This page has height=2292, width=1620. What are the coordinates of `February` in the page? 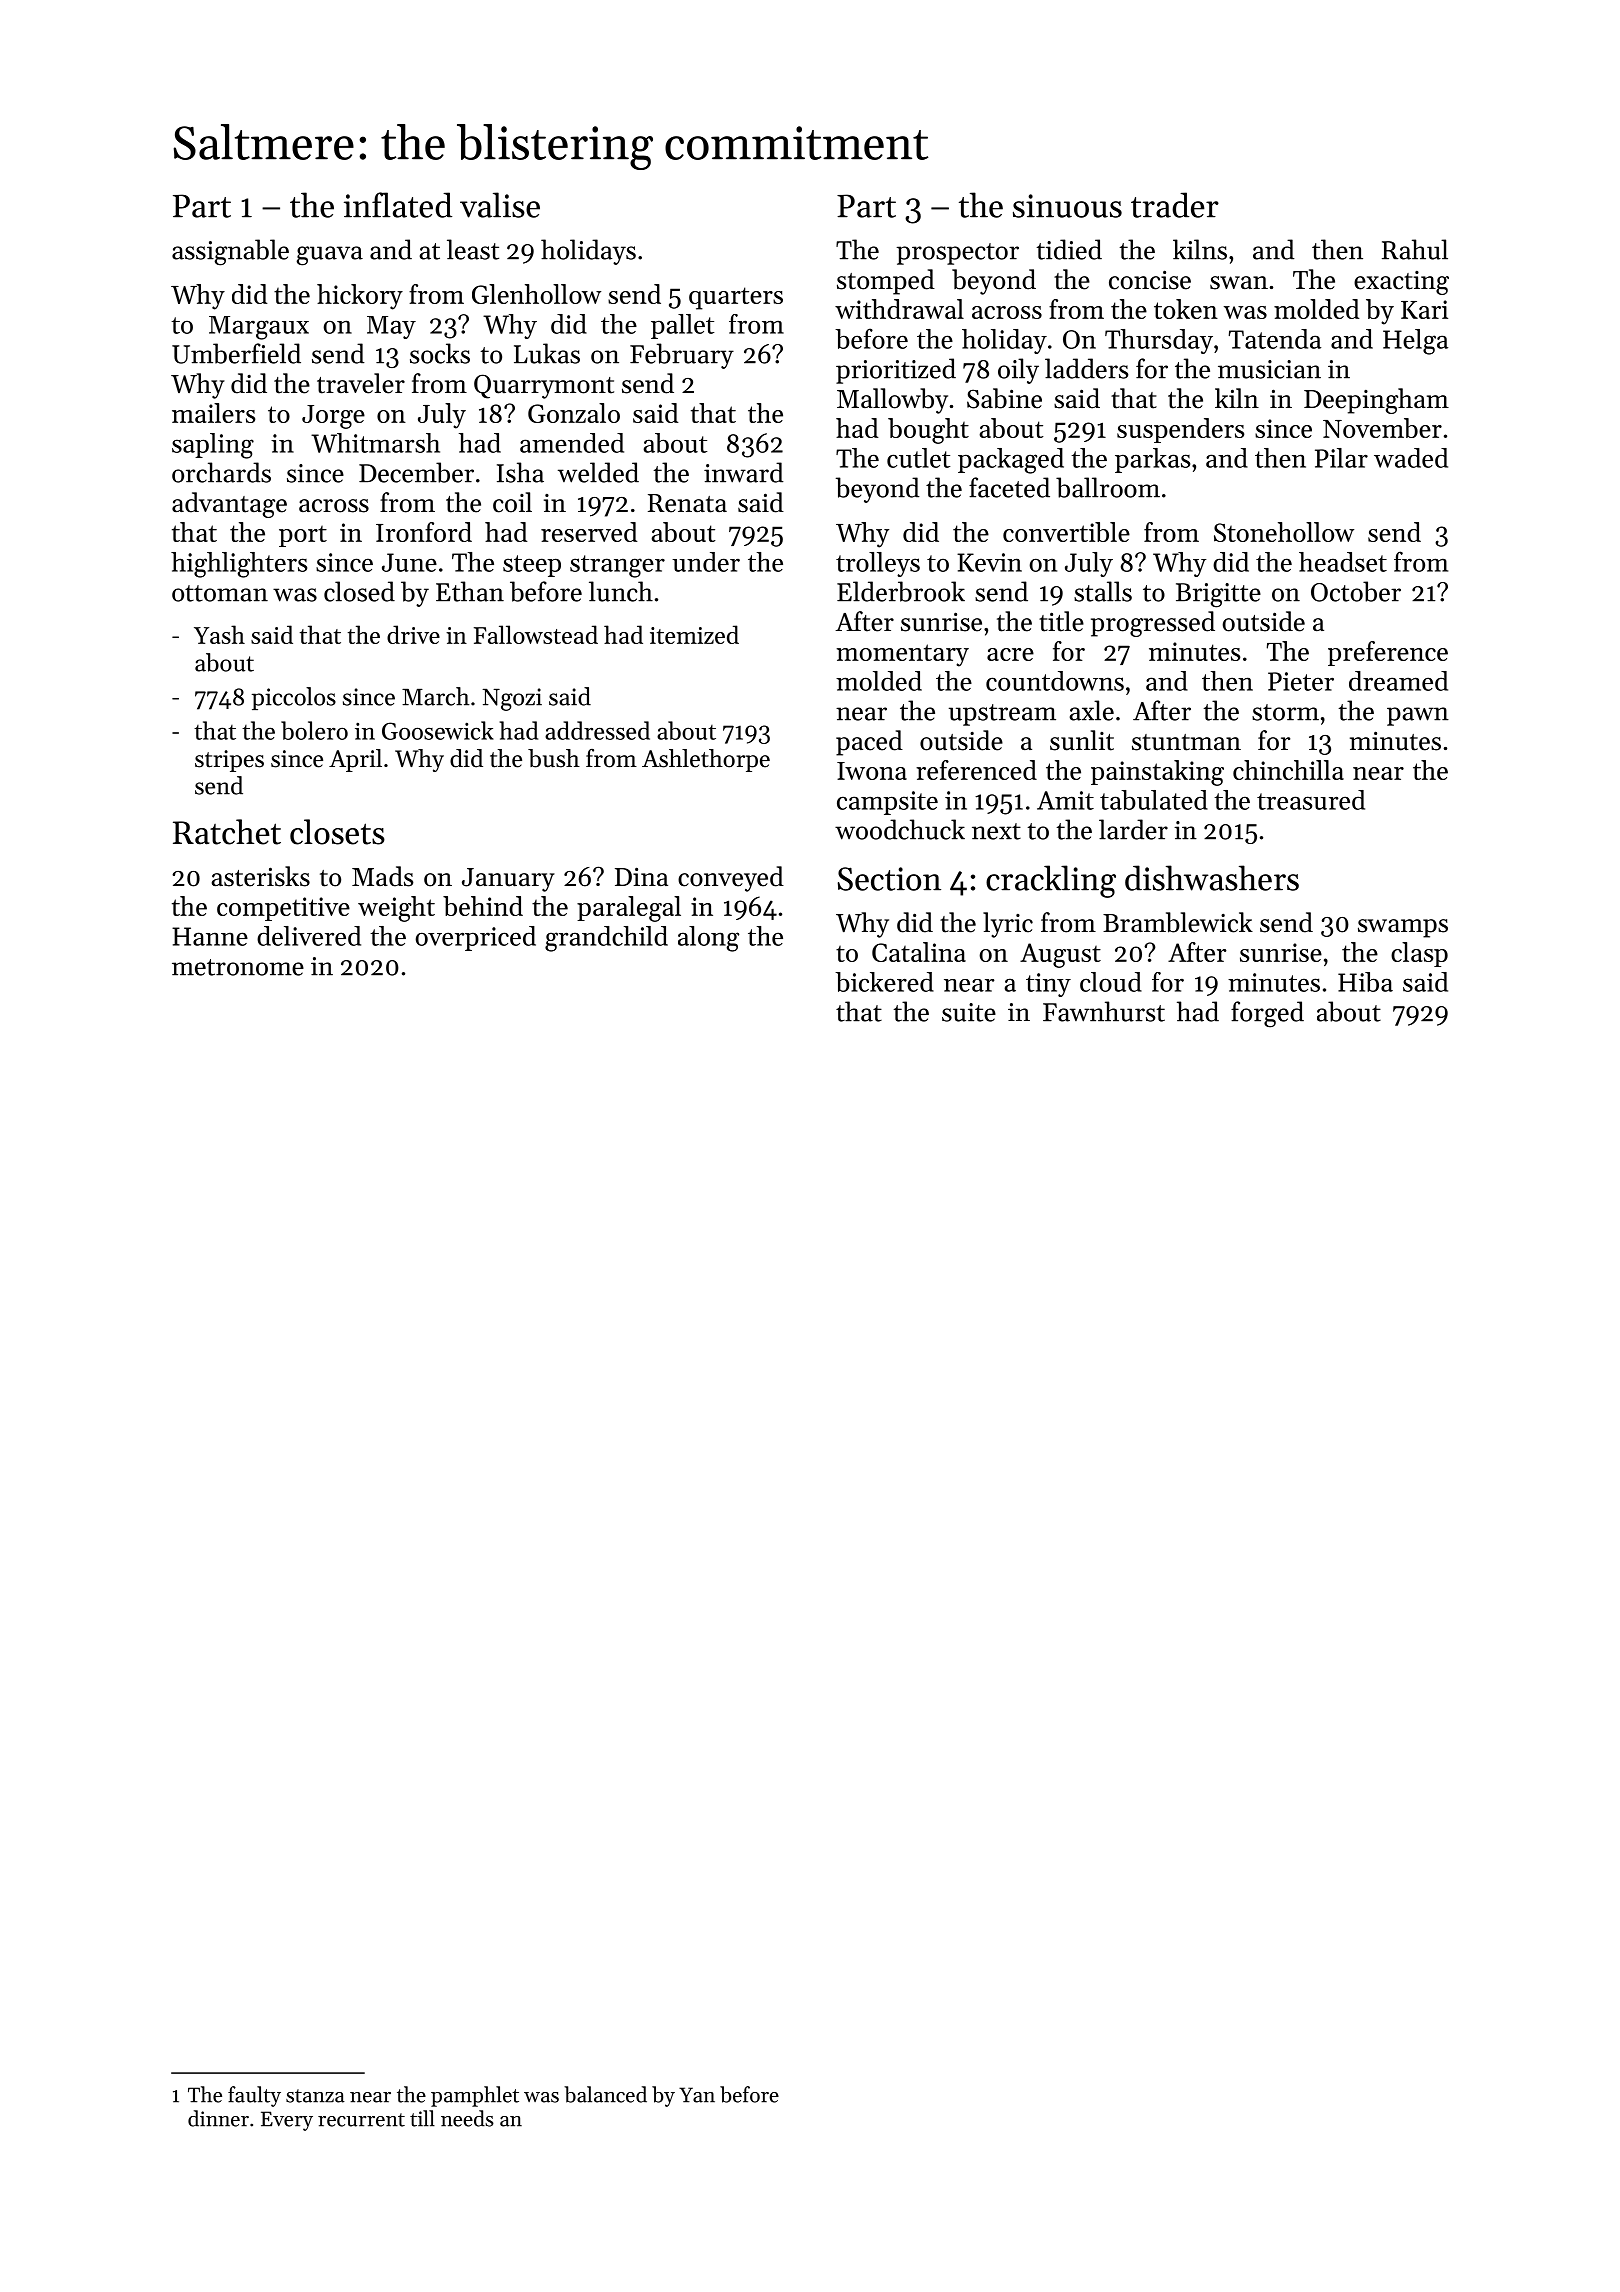 It's located at (682, 356).
